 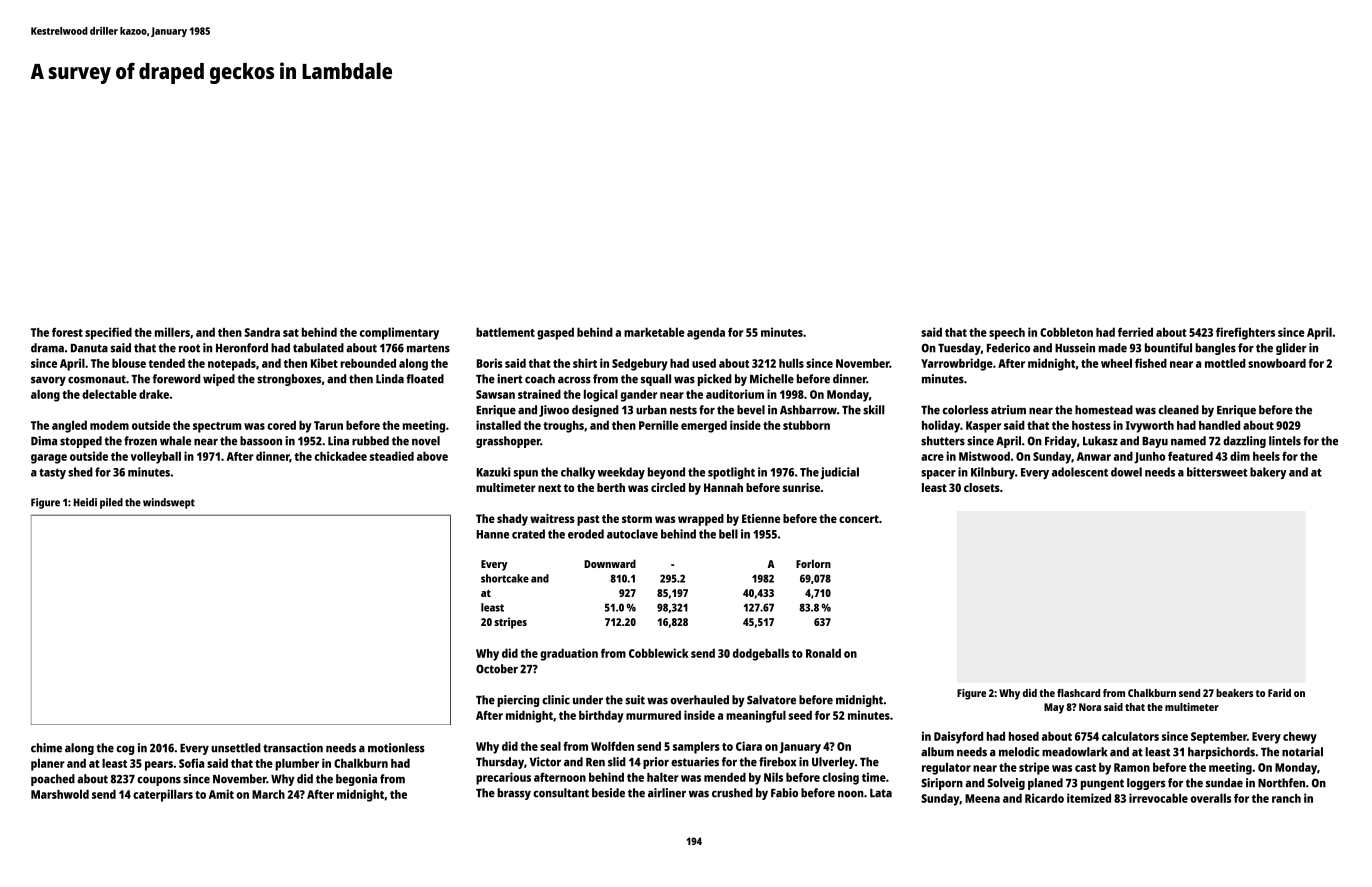 I want to click on airliner, so click(x=667, y=793).
